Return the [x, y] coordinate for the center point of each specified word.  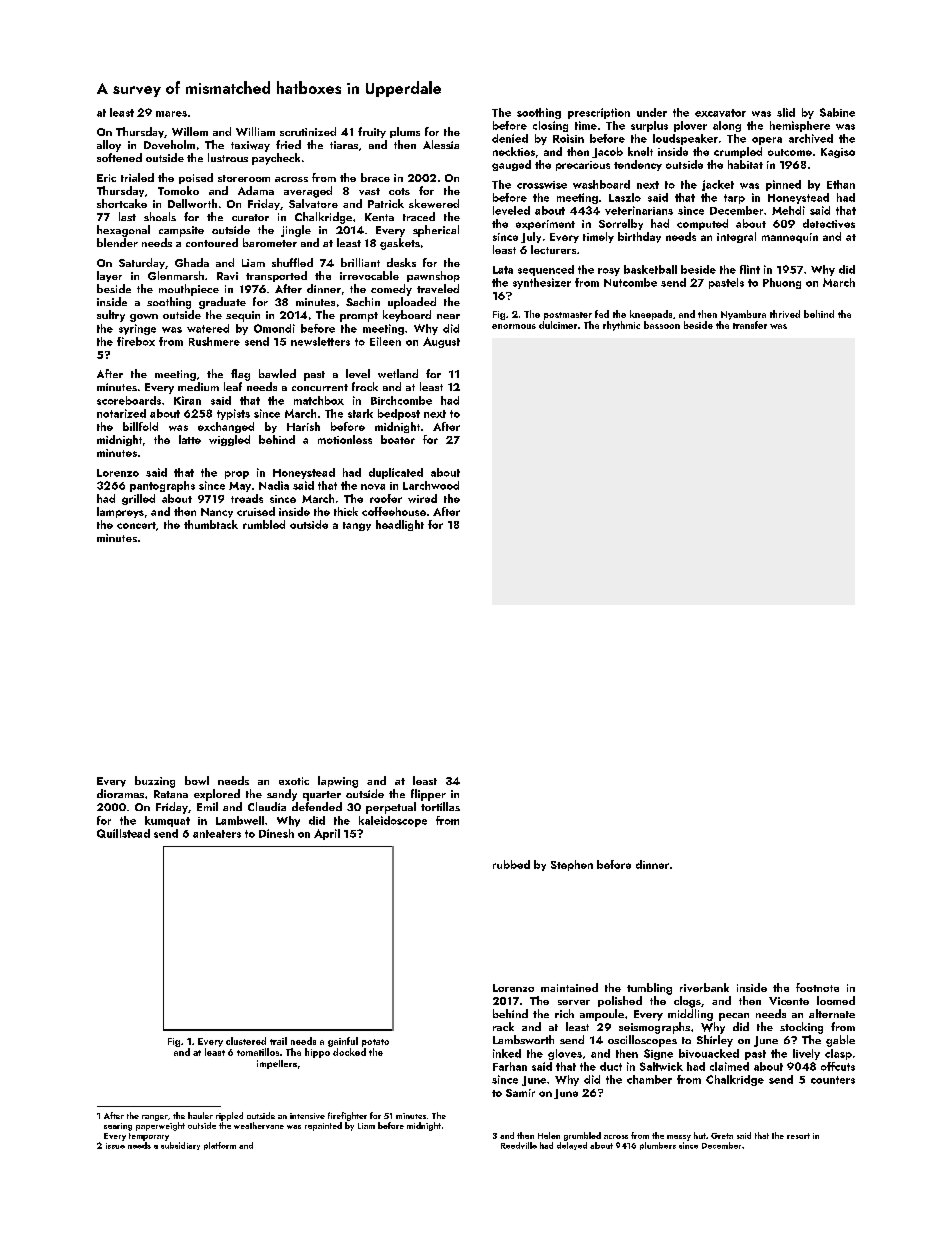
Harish [303, 426]
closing [550, 126]
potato [375, 1043]
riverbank [704, 987]
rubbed [511, 864]
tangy [357, 526]
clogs [687, 1002]
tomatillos [258, 1052]
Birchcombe [401, 400]
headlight [400, 525]
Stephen [572, 865]
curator [250, 217]
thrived [785, 314]
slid [786, 112]
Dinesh [276, 833]
